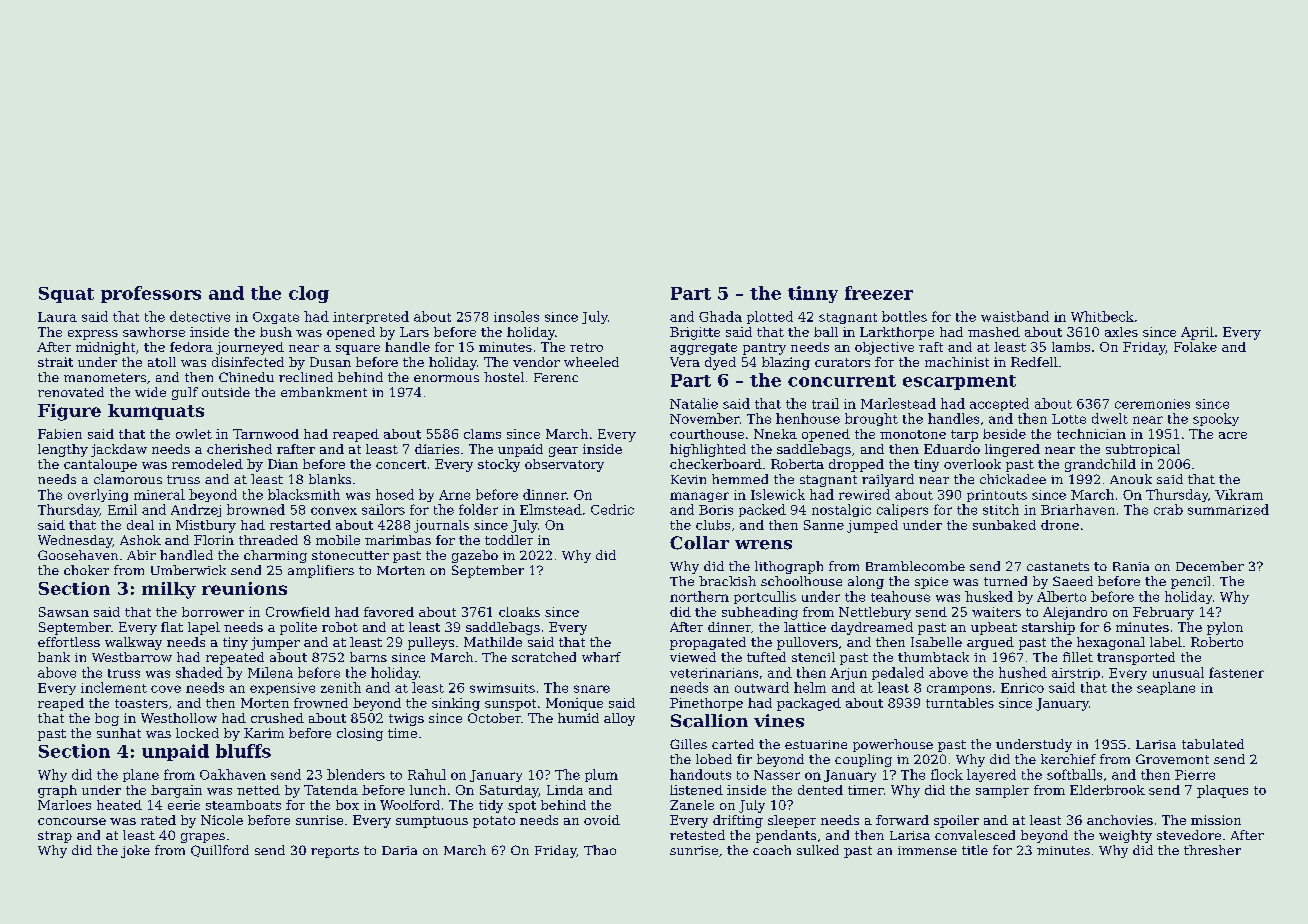  Describe the element at coordinates (813, 294) in the screenshot. I see `tinny` at that location.
